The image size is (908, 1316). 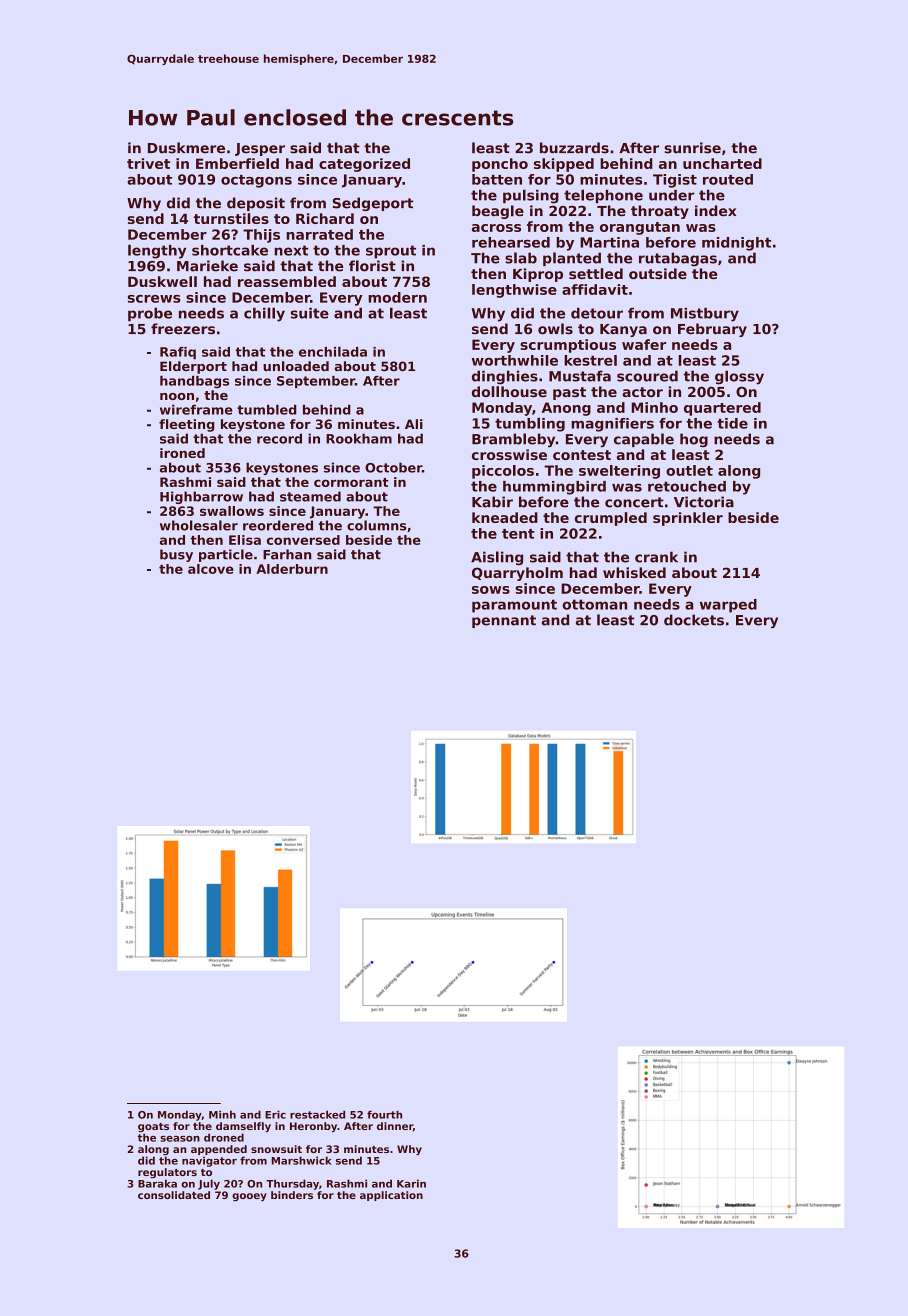 What do you see at coordinates (267, 410) in the image?
I see `tumbled` at bounding box center [267, 410].
